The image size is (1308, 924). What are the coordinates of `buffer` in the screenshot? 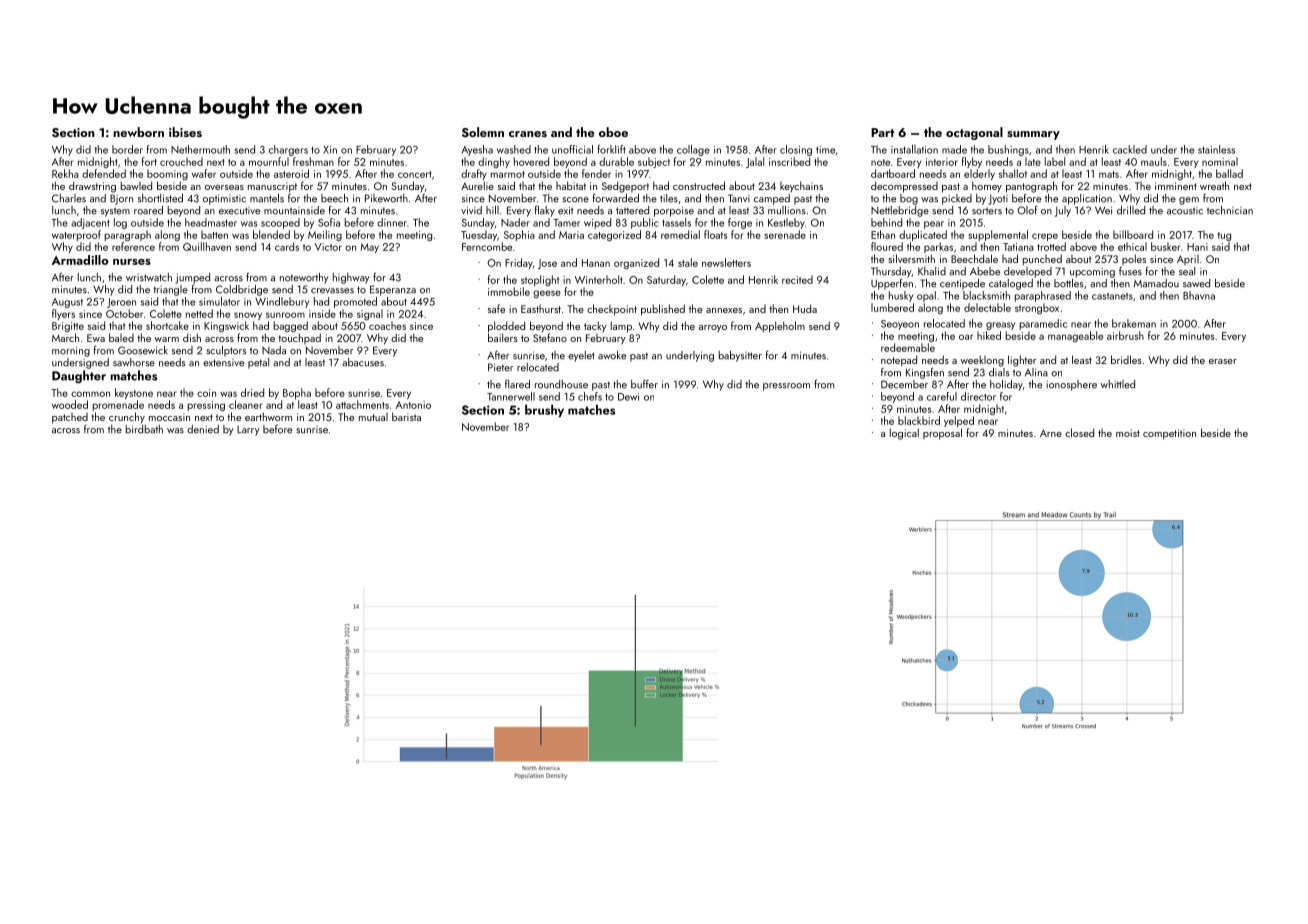 It's located at (644, 384).
